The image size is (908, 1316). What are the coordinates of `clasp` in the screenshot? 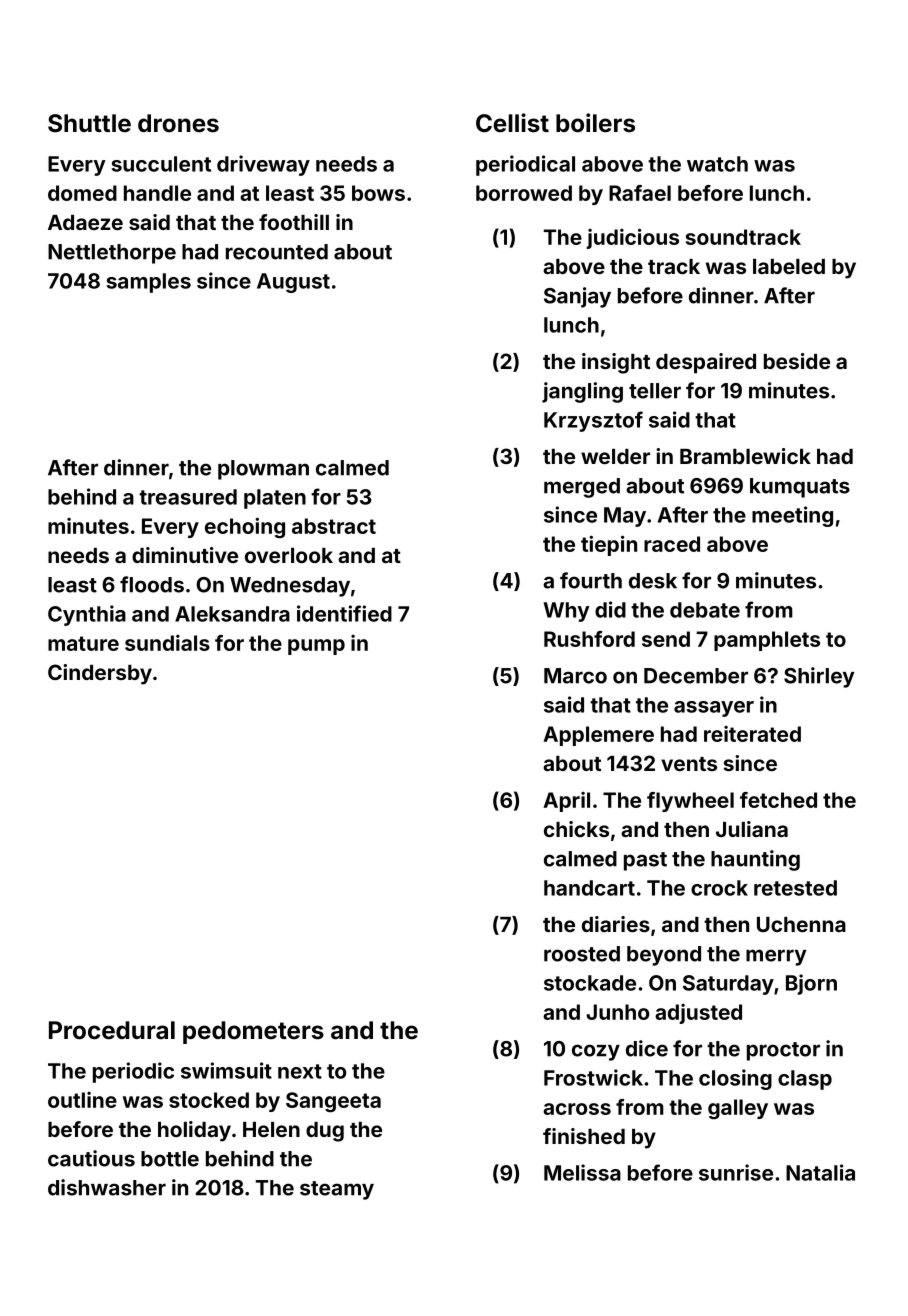 It's located at (805, 1080).
